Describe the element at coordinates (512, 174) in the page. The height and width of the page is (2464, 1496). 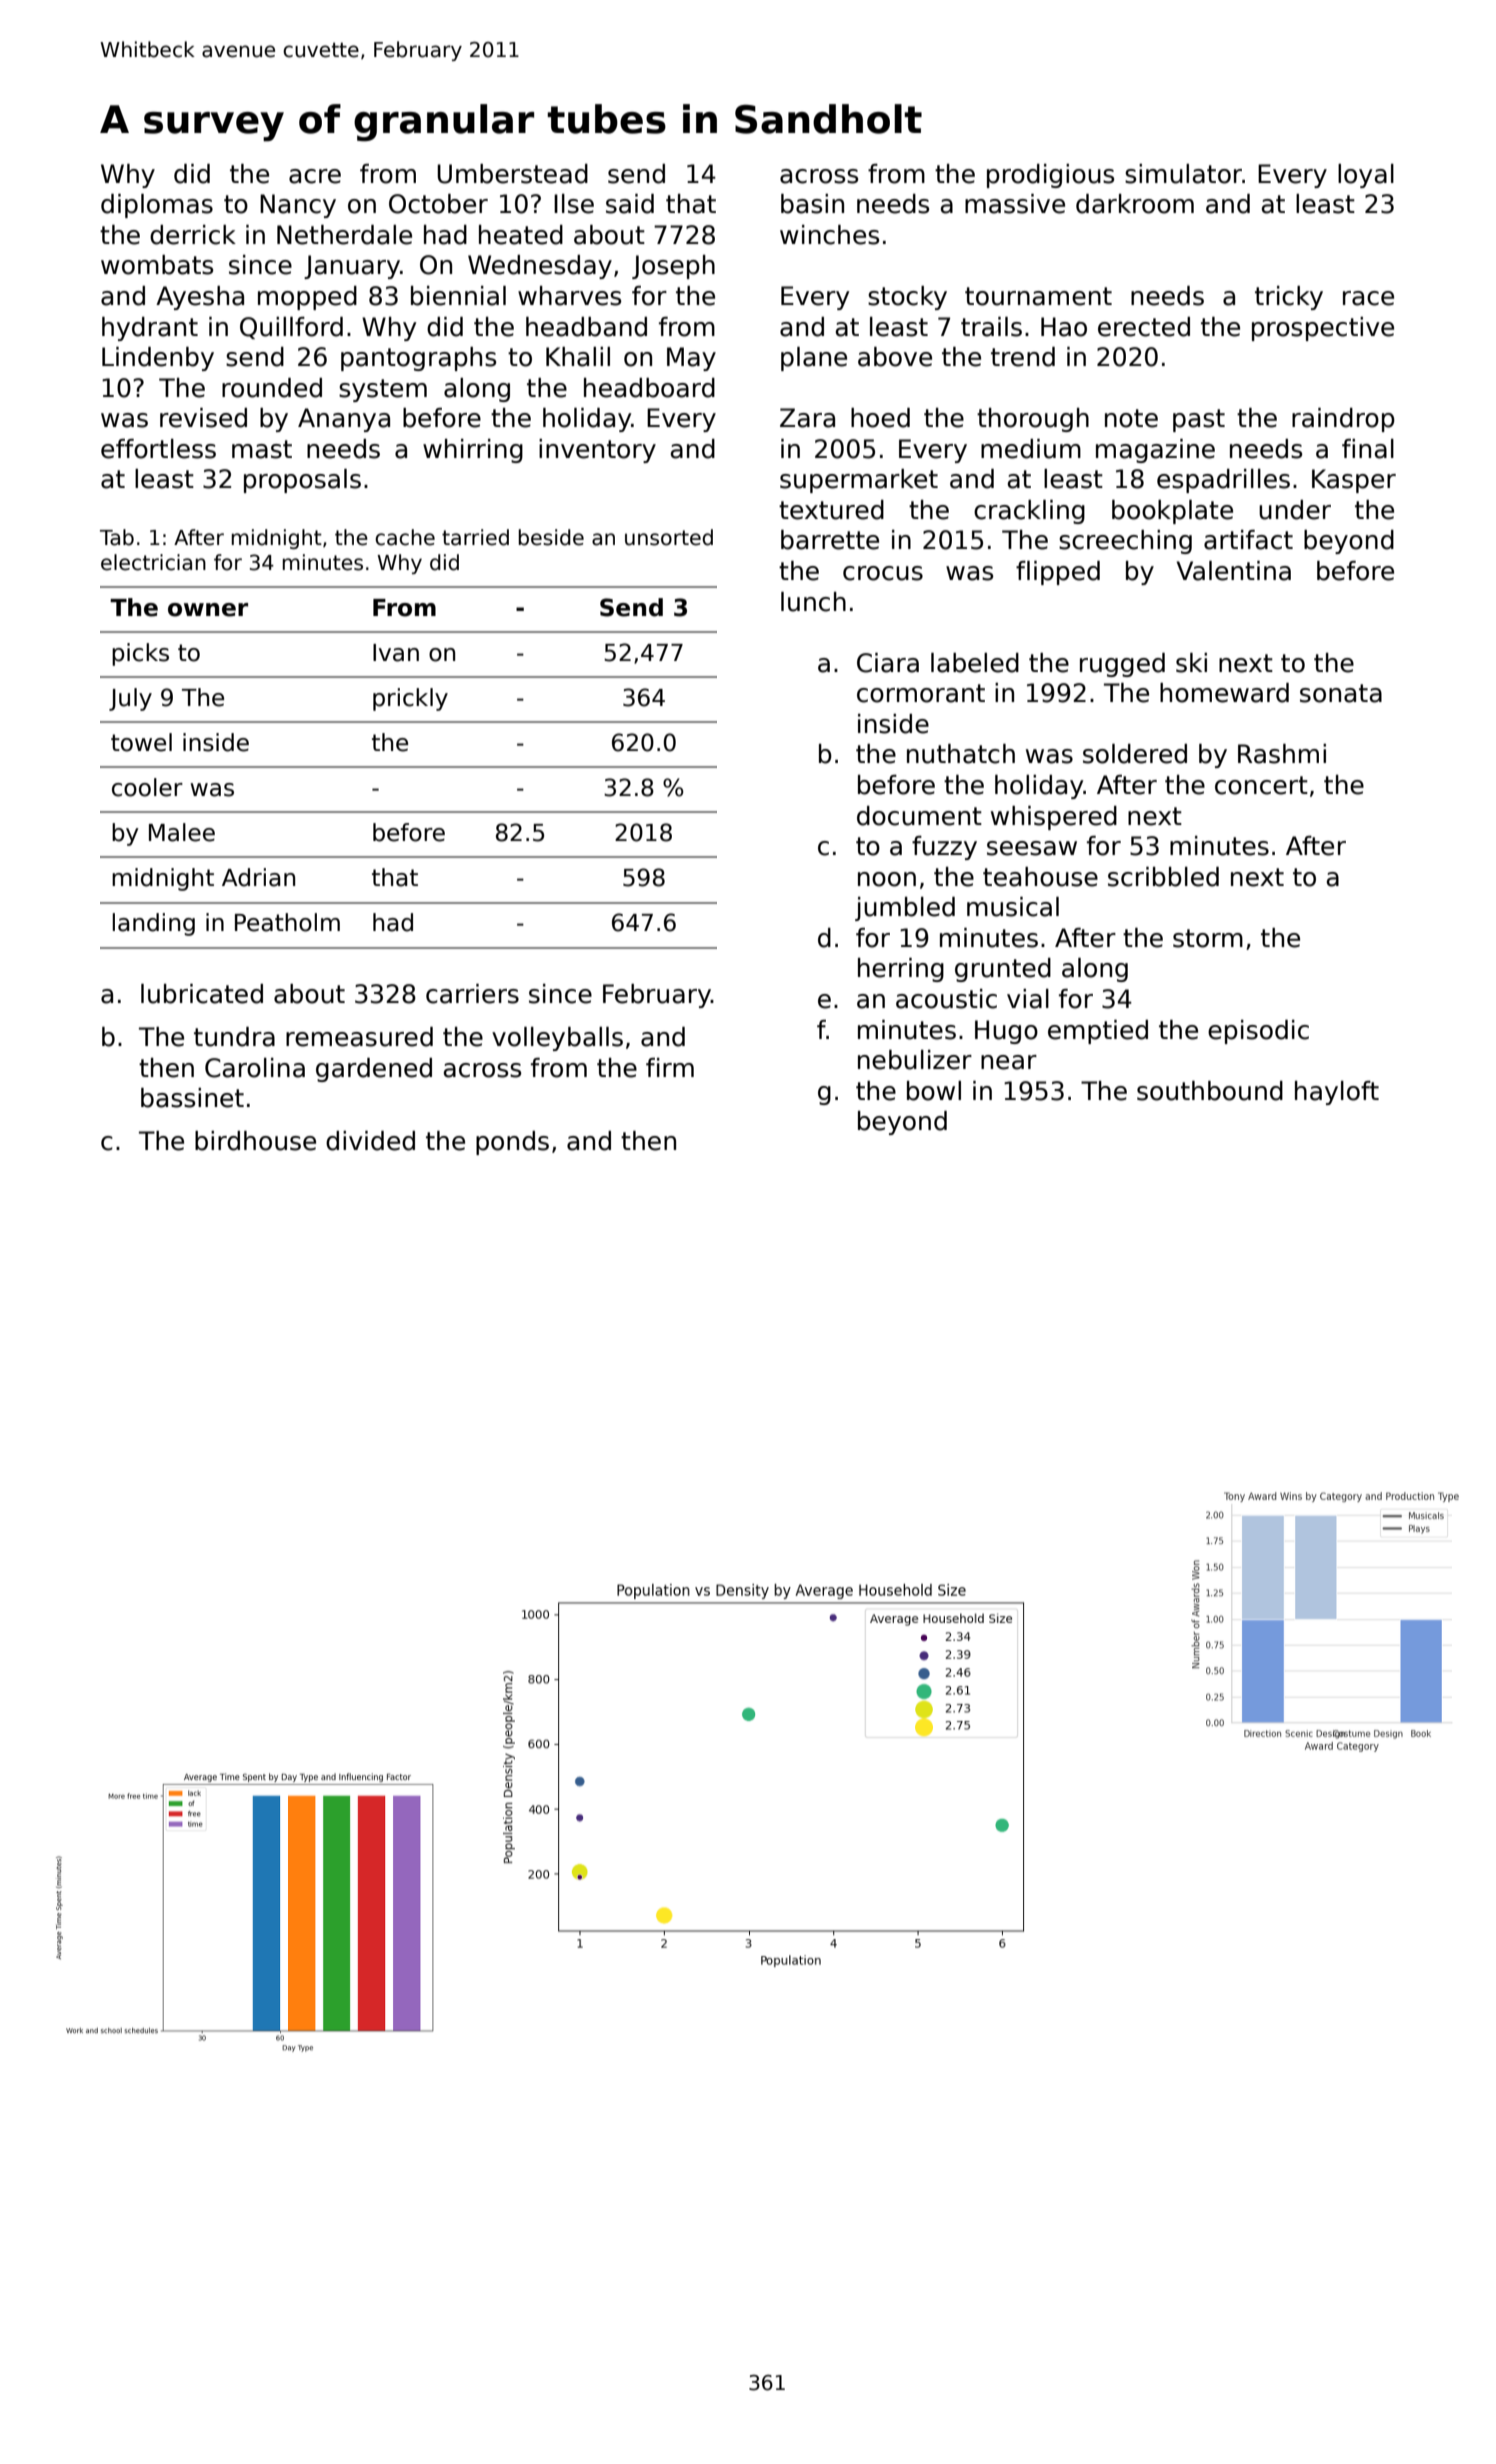
I see `Umberstead` at that location.
